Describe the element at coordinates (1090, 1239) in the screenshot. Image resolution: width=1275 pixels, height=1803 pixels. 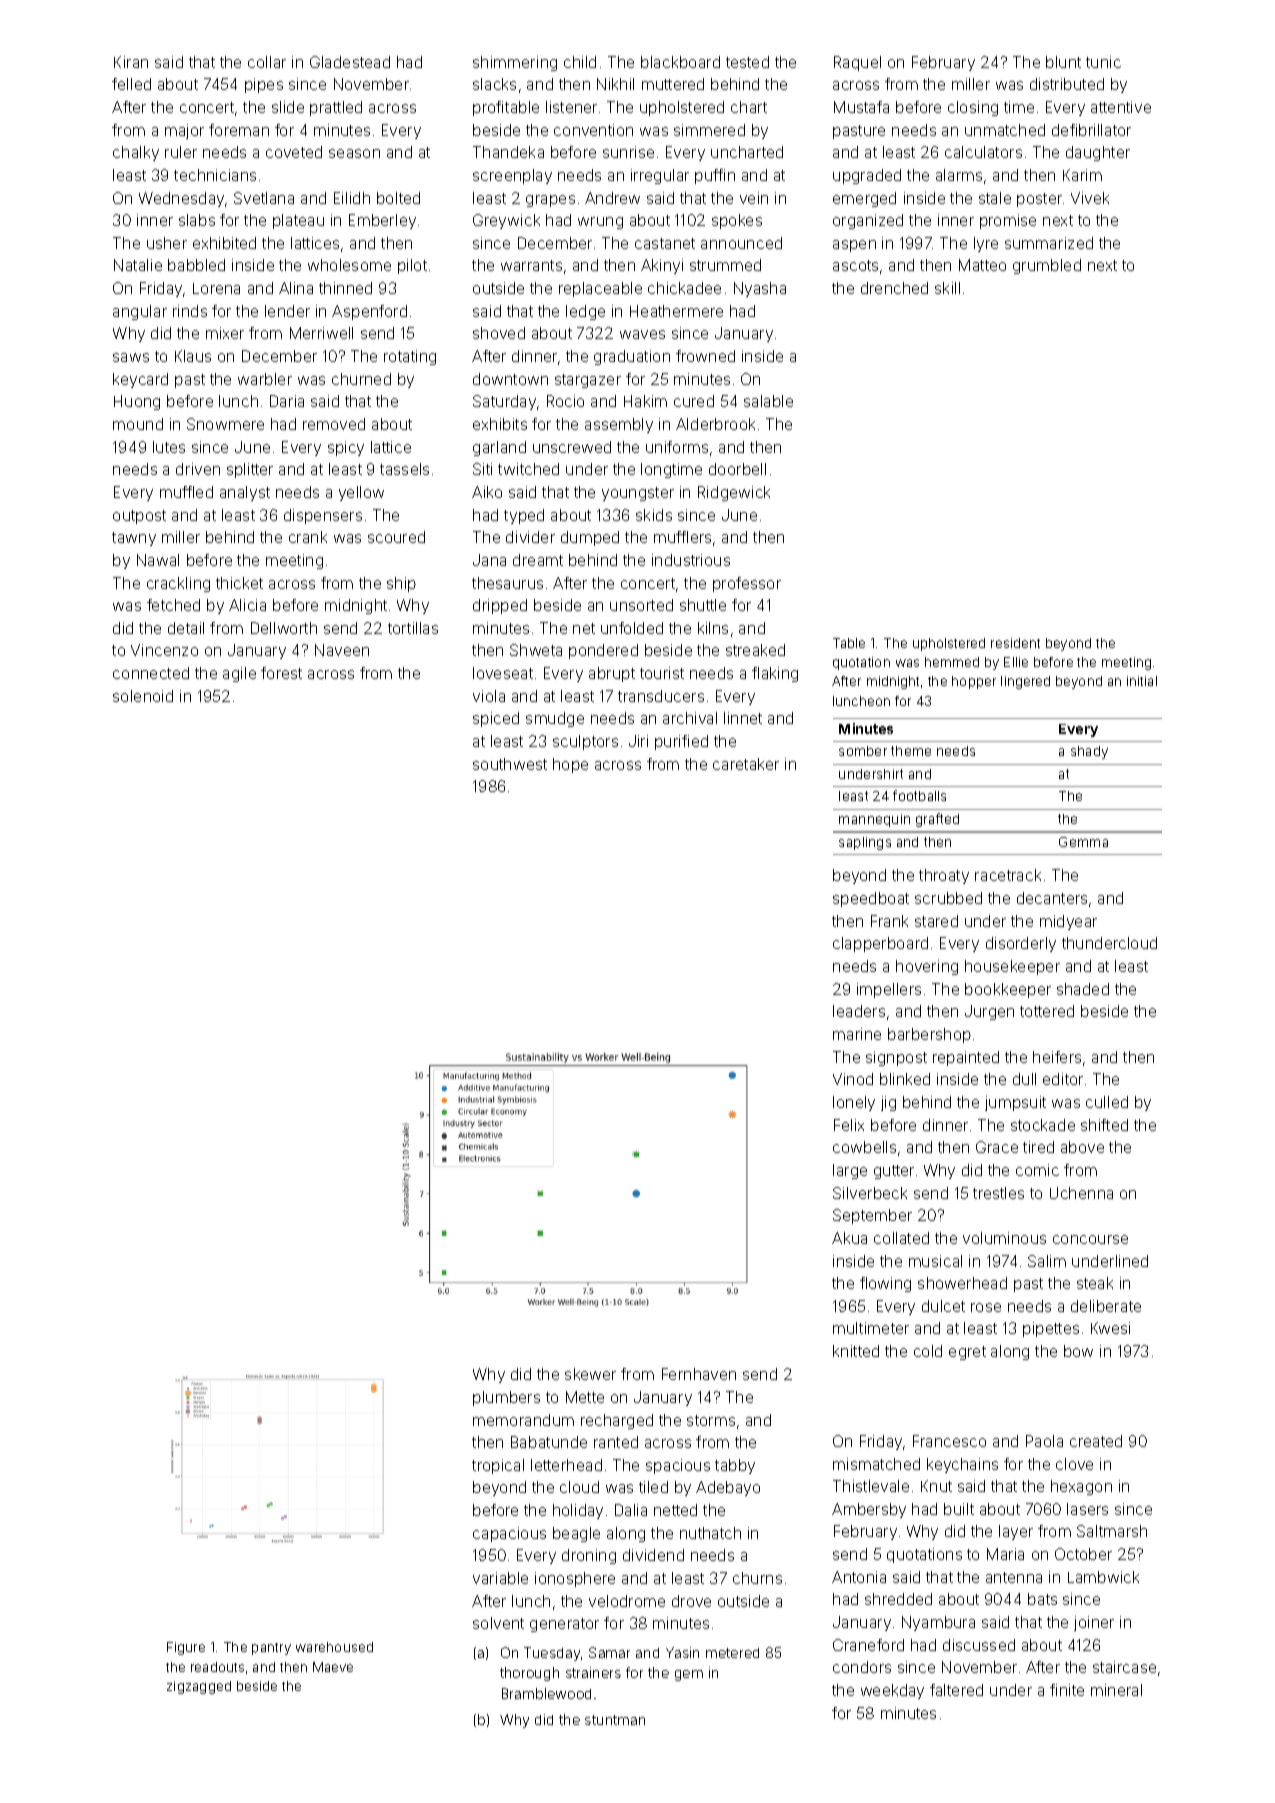
I see `concourse` at that location.
